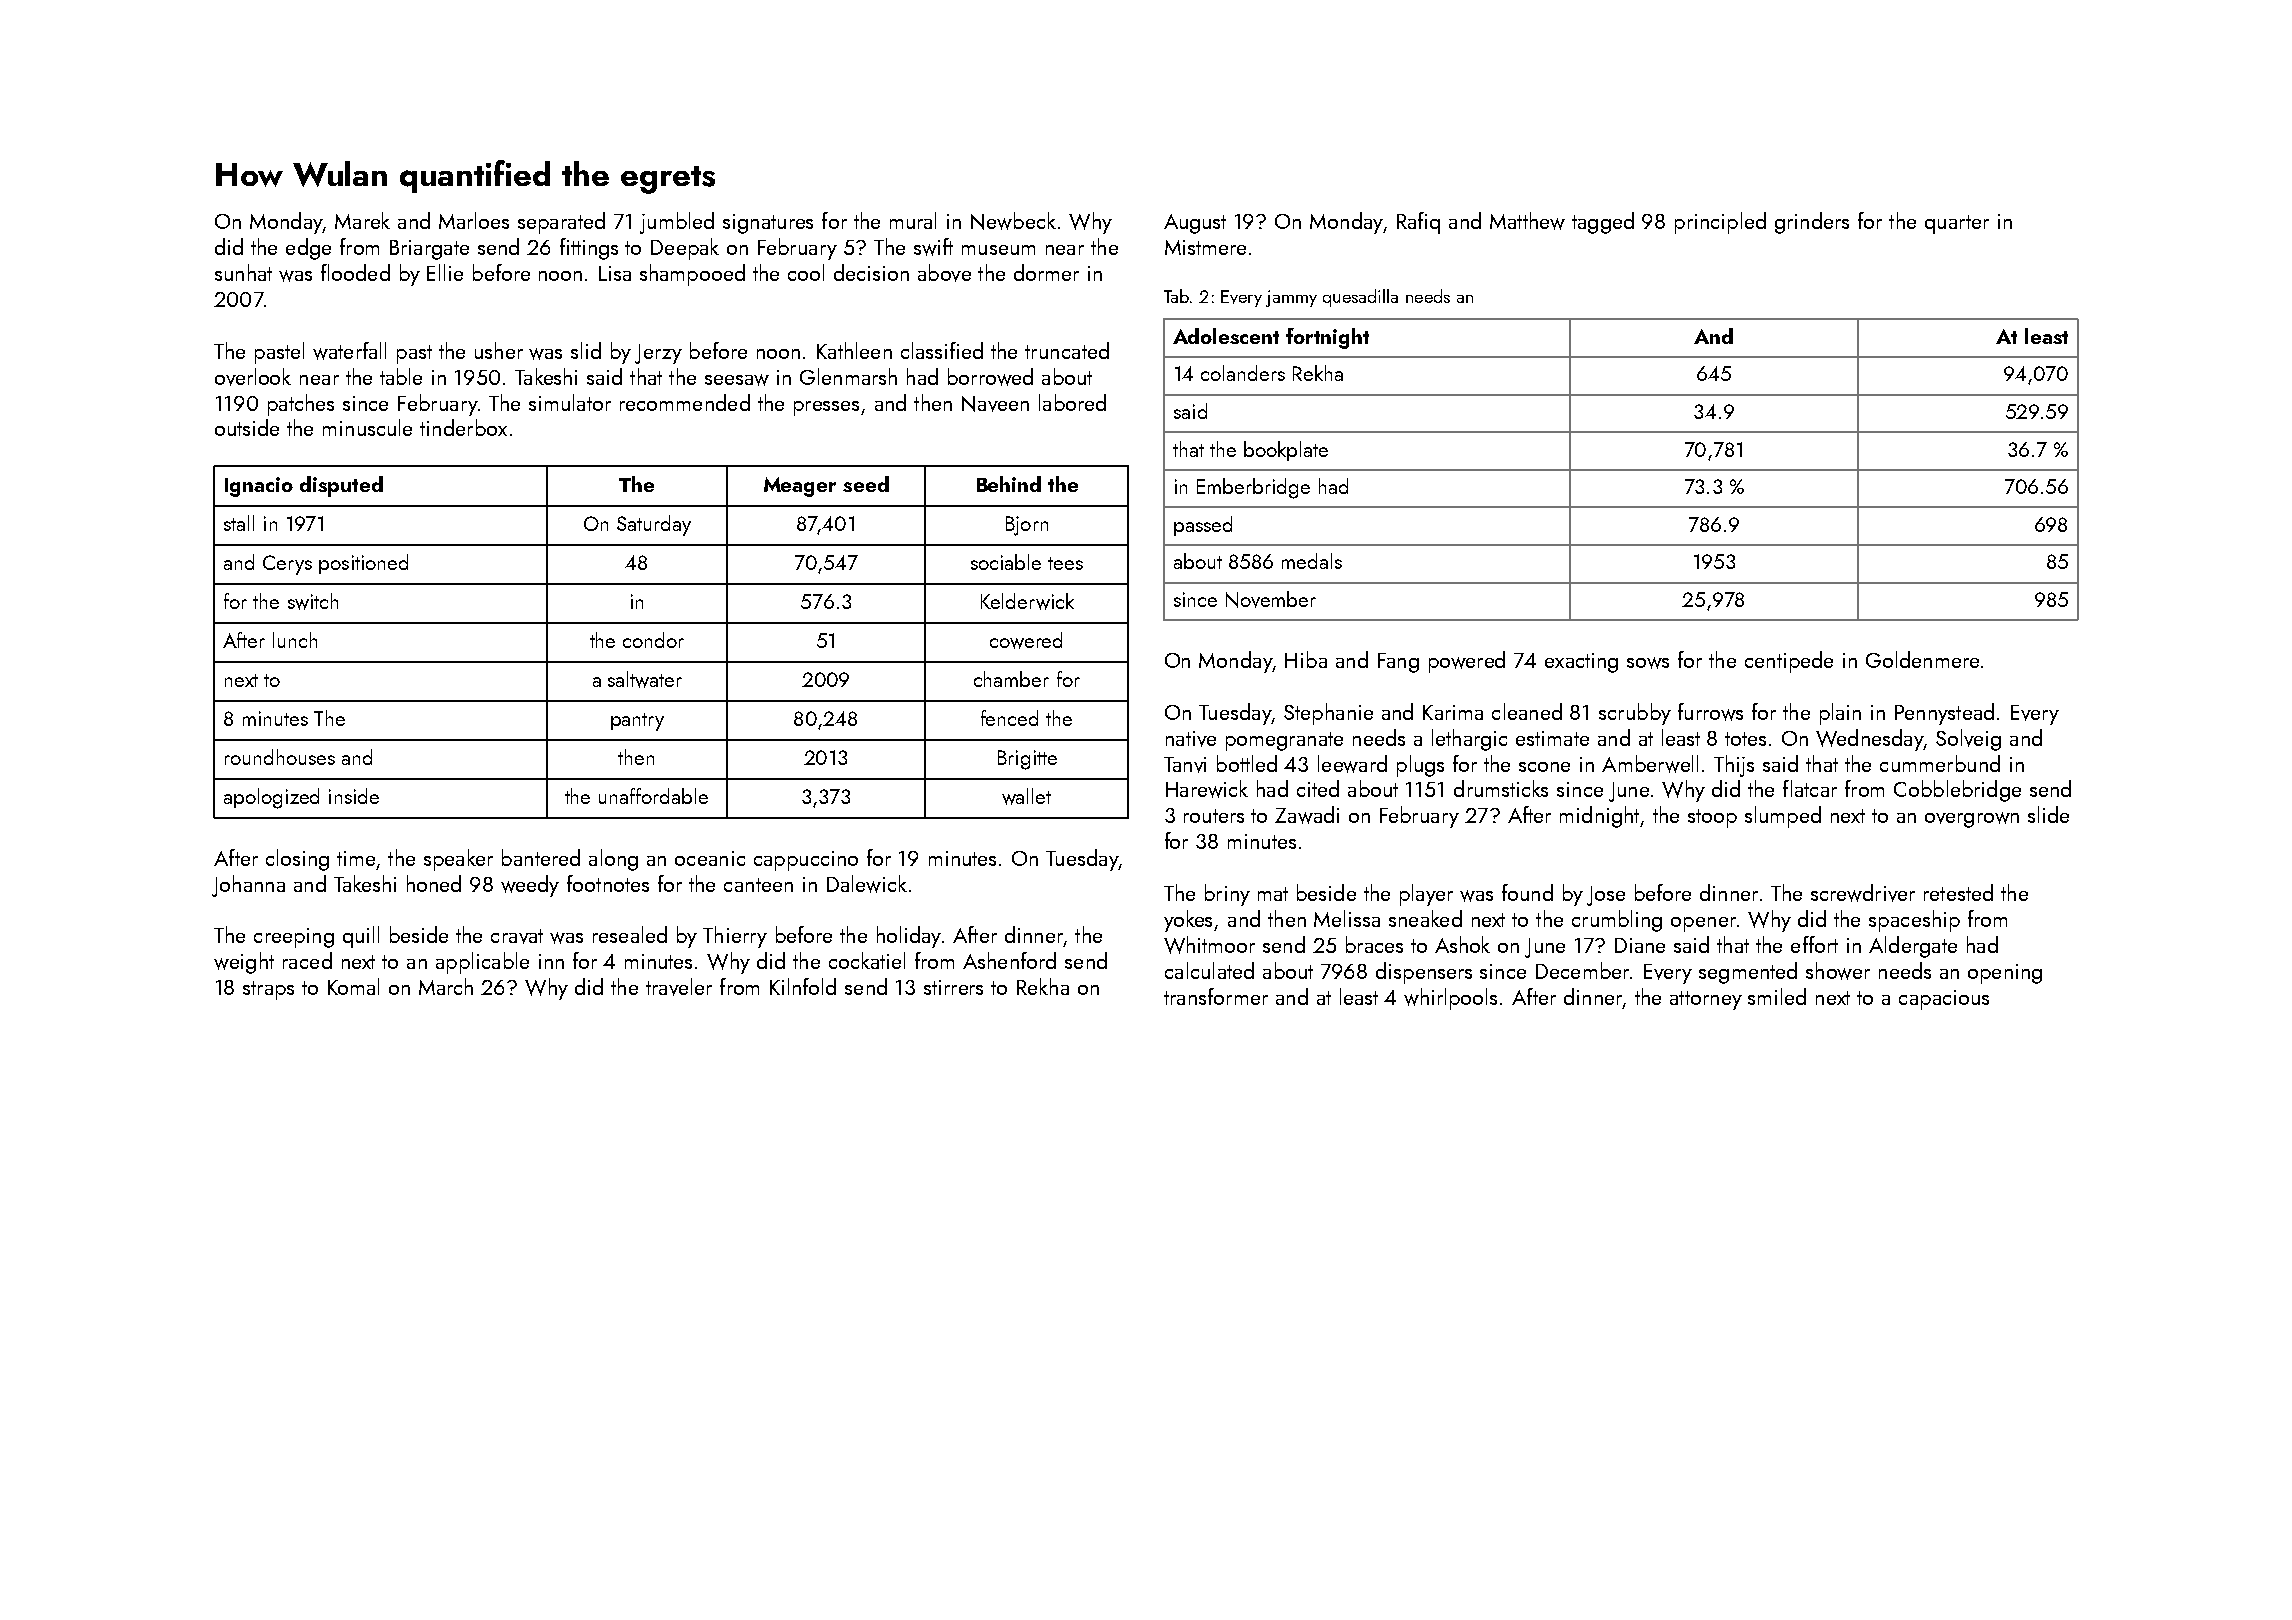  I want to click on lunch, so click(295, 640).
